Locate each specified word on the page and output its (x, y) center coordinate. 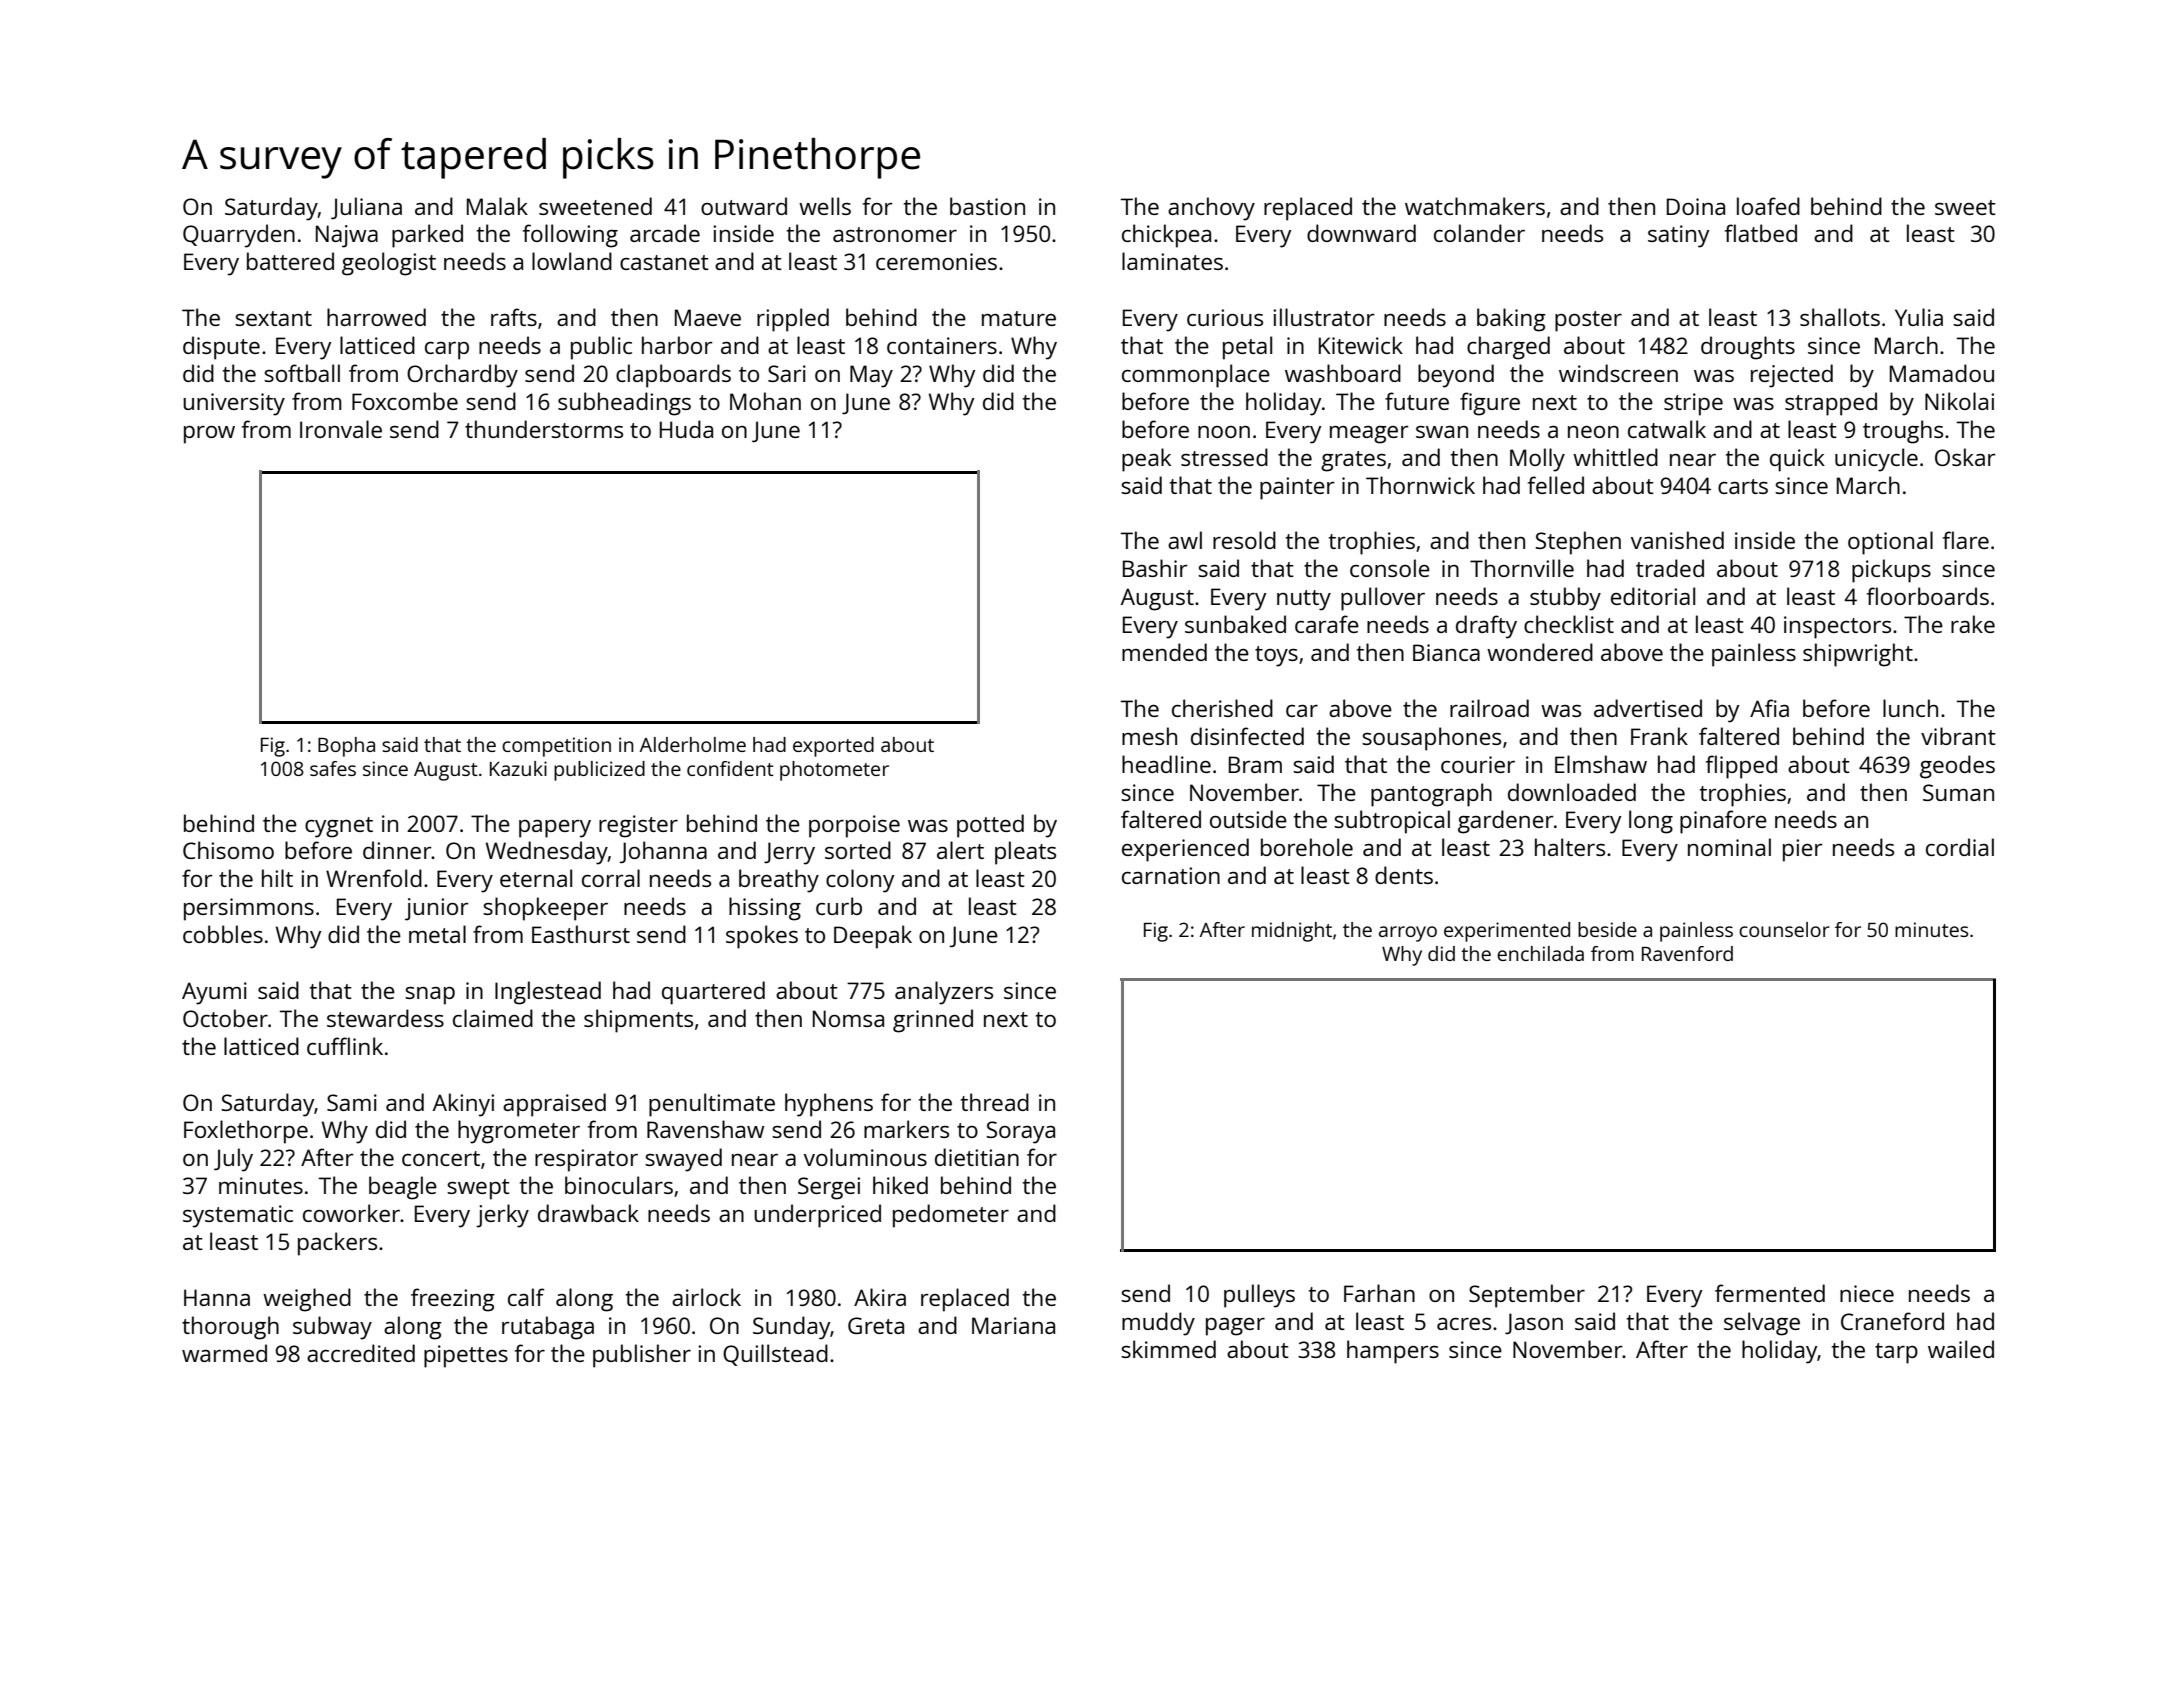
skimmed (1168, 1349)
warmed (224, 1353)
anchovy (1211, 209)
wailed (1961, 1349)
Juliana (366, 208)
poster (1588, 321)
